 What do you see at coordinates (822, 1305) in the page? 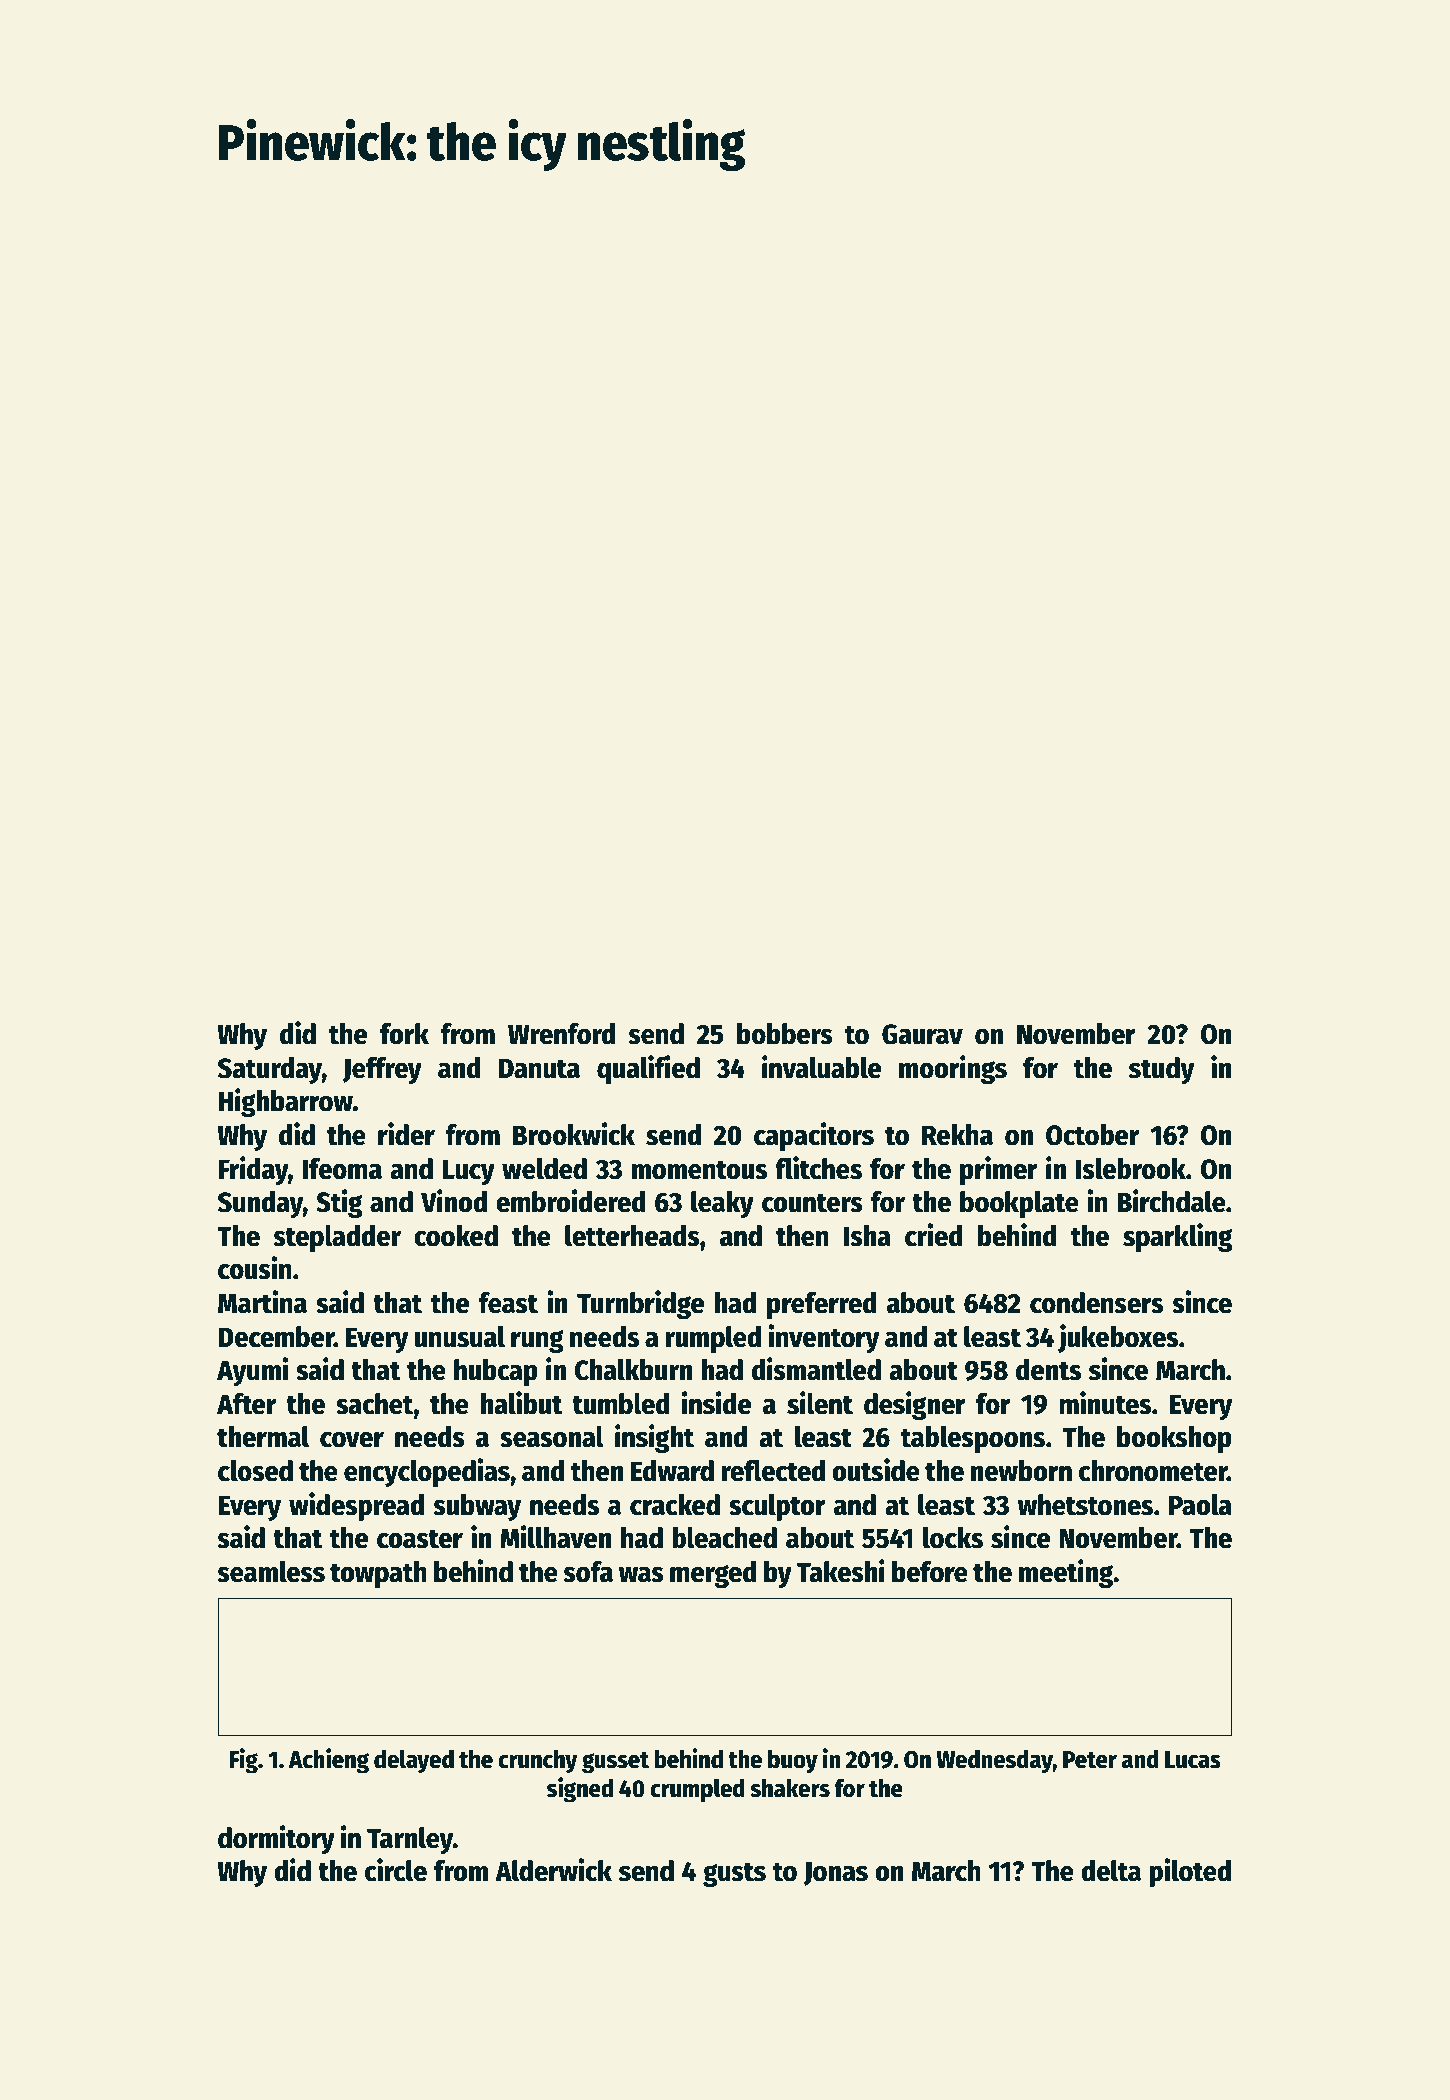
I see `preferred` at bounding box center [822, 1305].
